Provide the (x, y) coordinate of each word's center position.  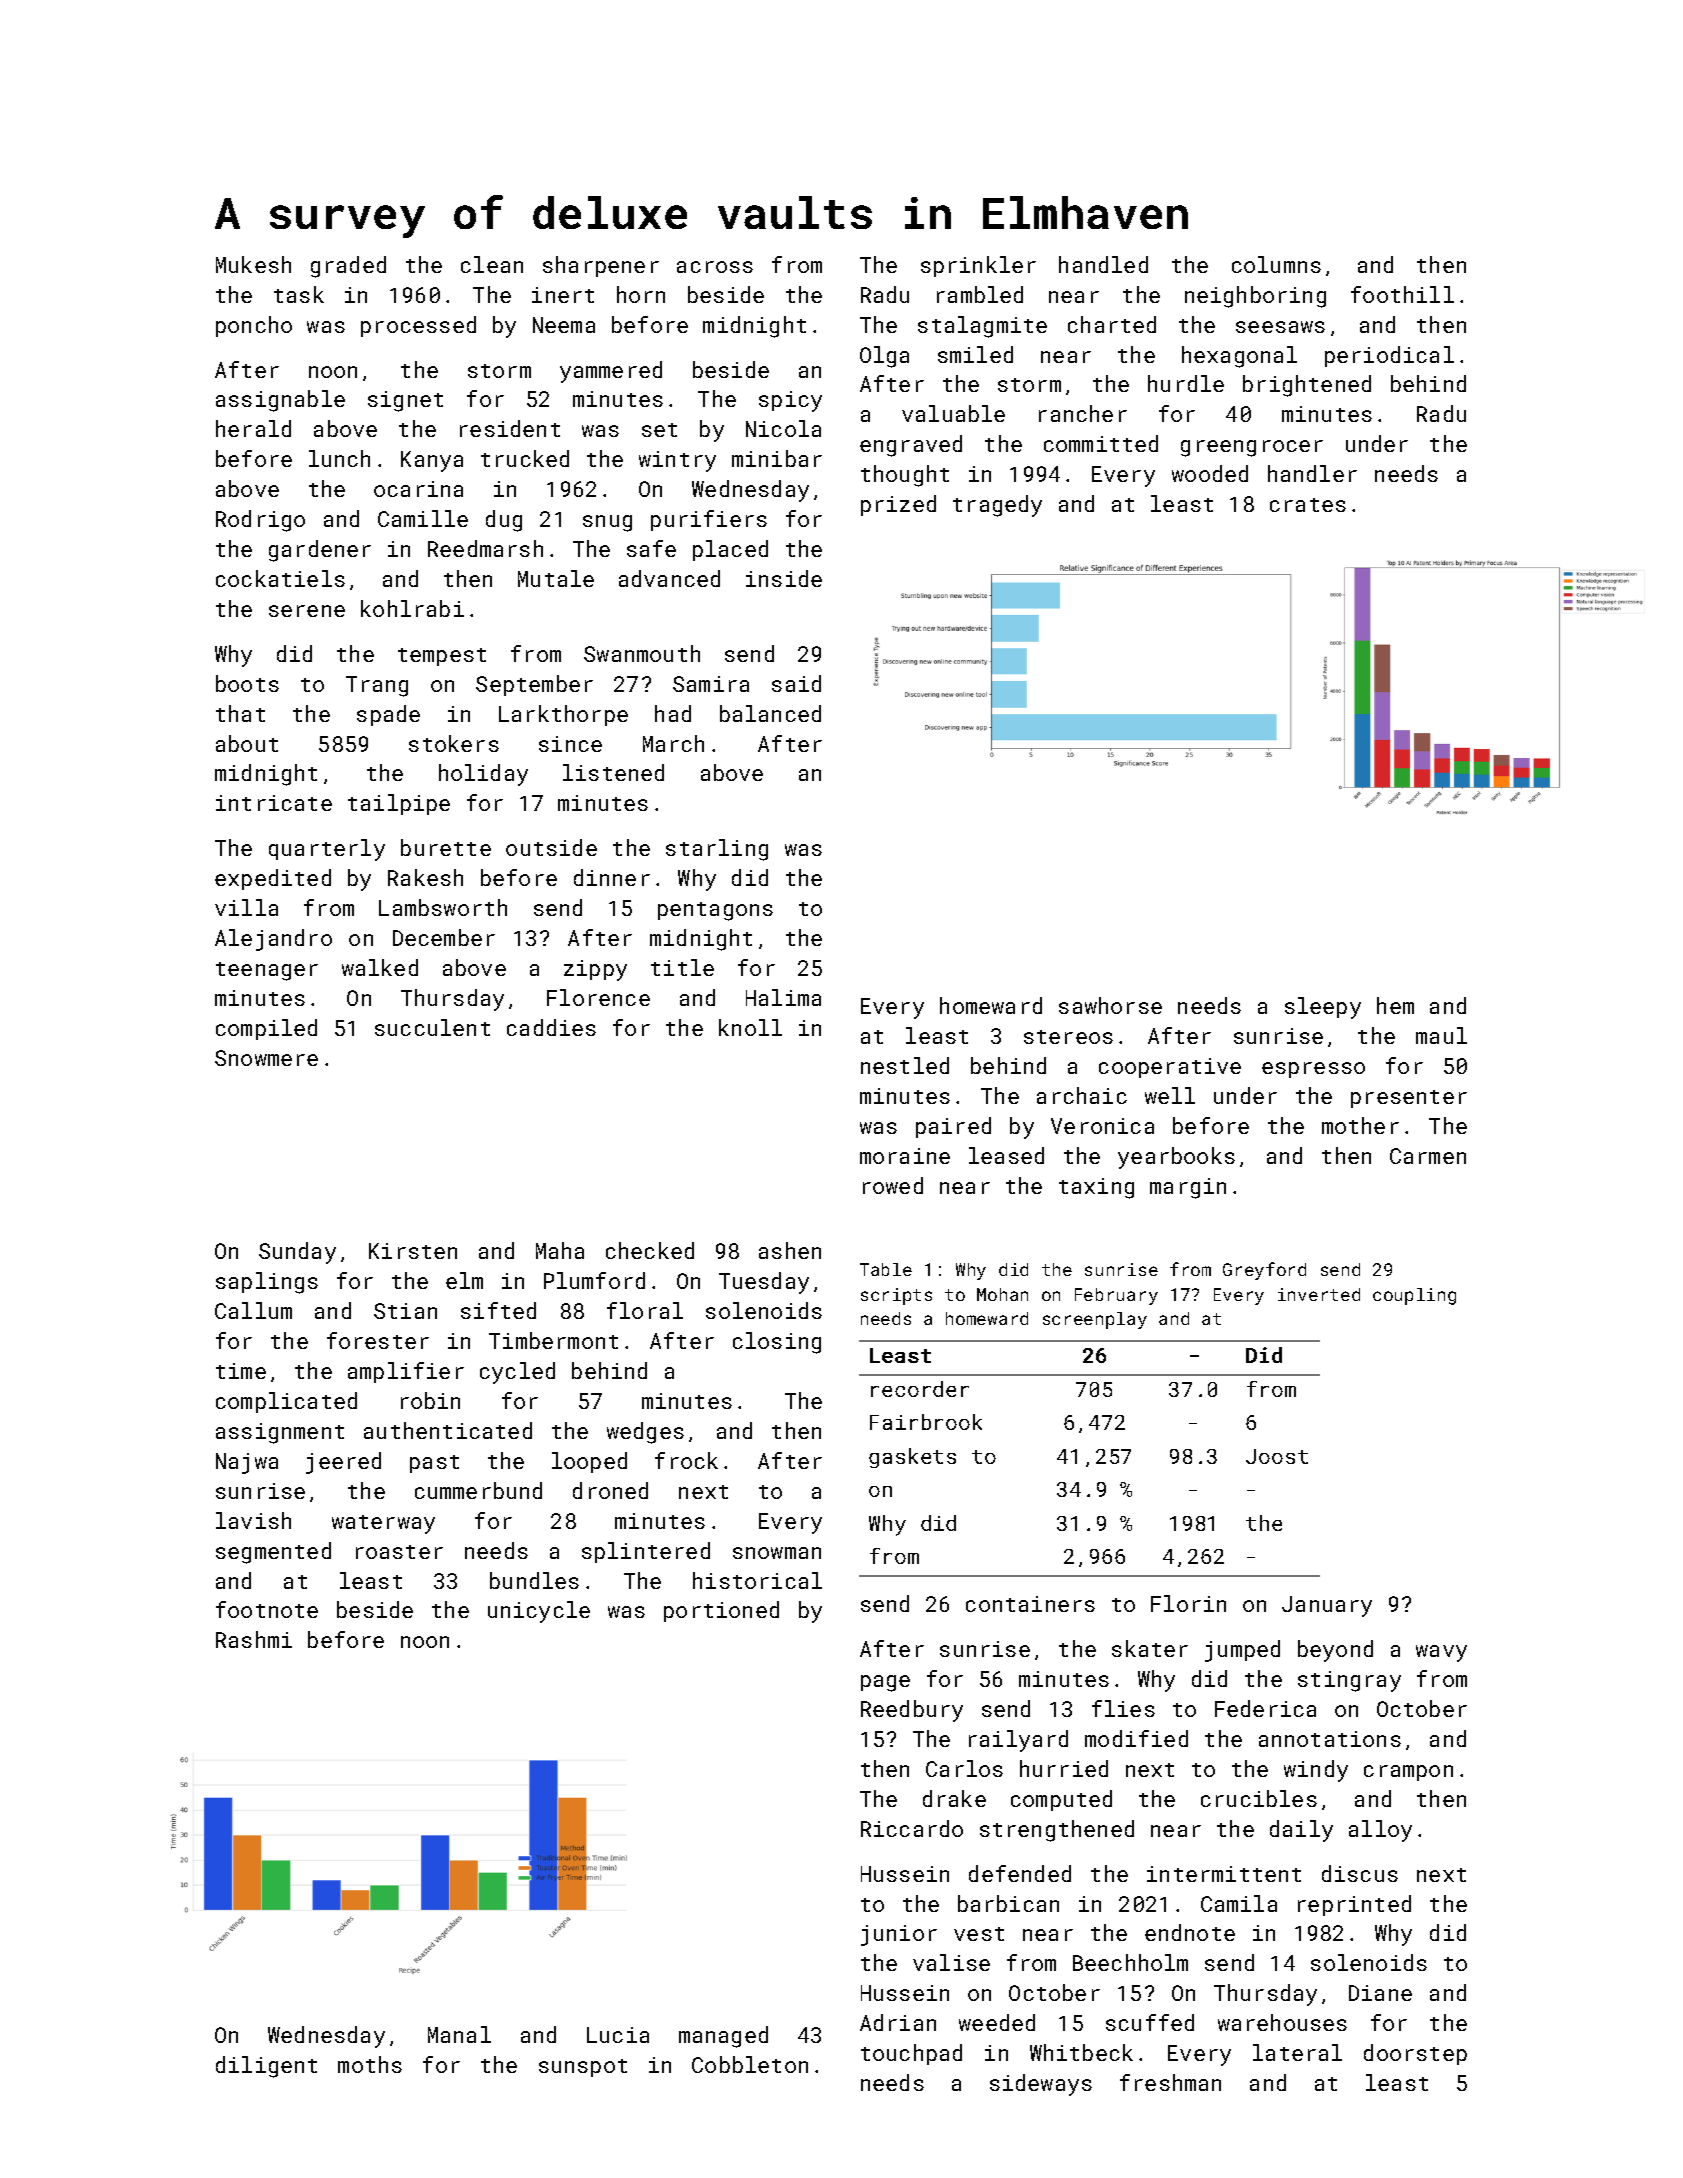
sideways (1041, 2085)
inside (784, 578)
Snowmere (266, 1058)
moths (370, 2064)
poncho (254, 326)
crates (1308, 505)
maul (1441, 1035)
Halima (783, 997)
